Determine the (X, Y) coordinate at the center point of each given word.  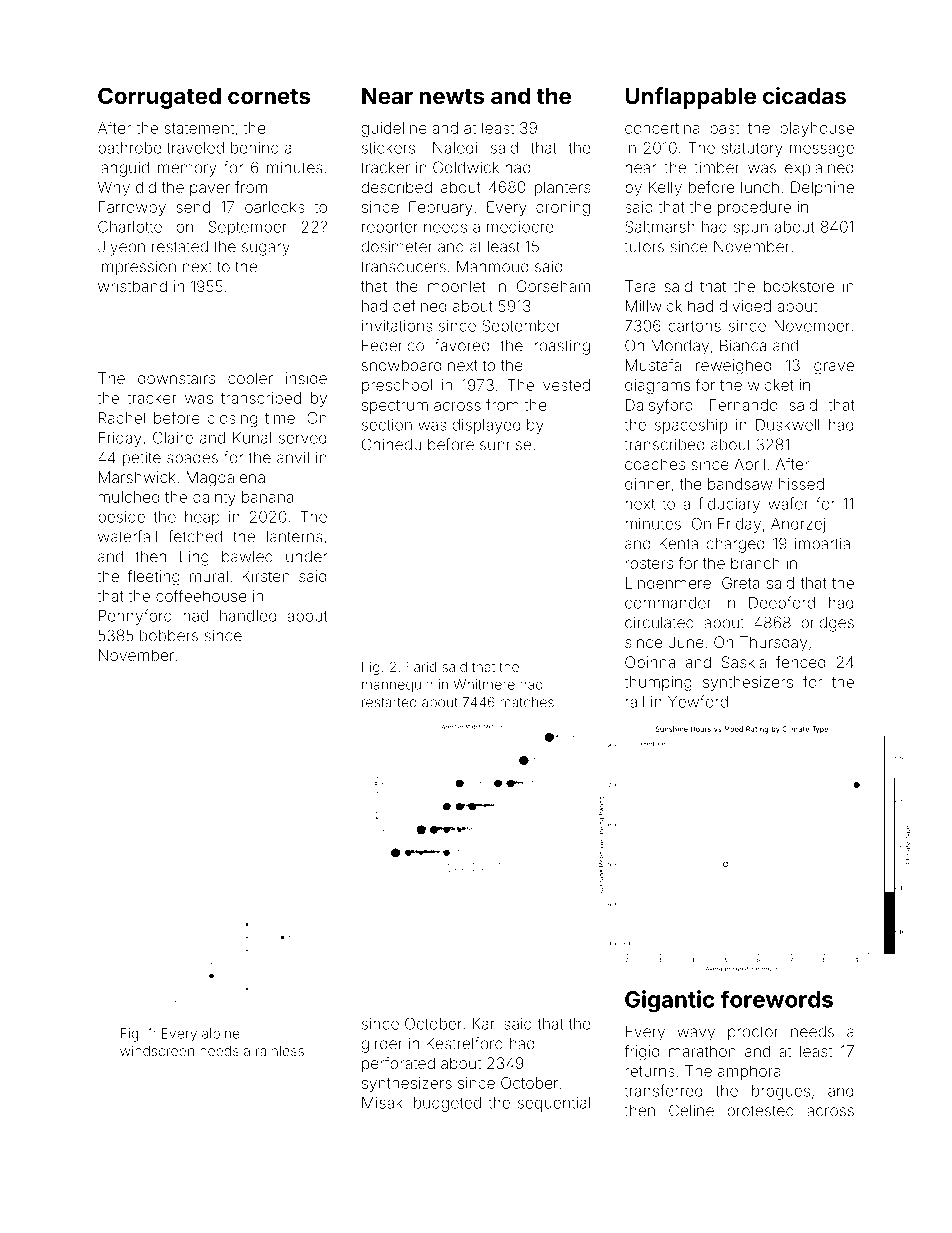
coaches (655, 464)
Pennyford (135, 617)
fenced (800, 662)
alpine (221, 1034)
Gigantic (669, 1001)
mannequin (397, 685)
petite (142, 459)
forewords (776, 999)
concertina (662, 128)
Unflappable (690, 98)
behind (255, 148)
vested (566, 385)
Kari (485, 1024)
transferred (663, 1090)
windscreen (157, 1051)
